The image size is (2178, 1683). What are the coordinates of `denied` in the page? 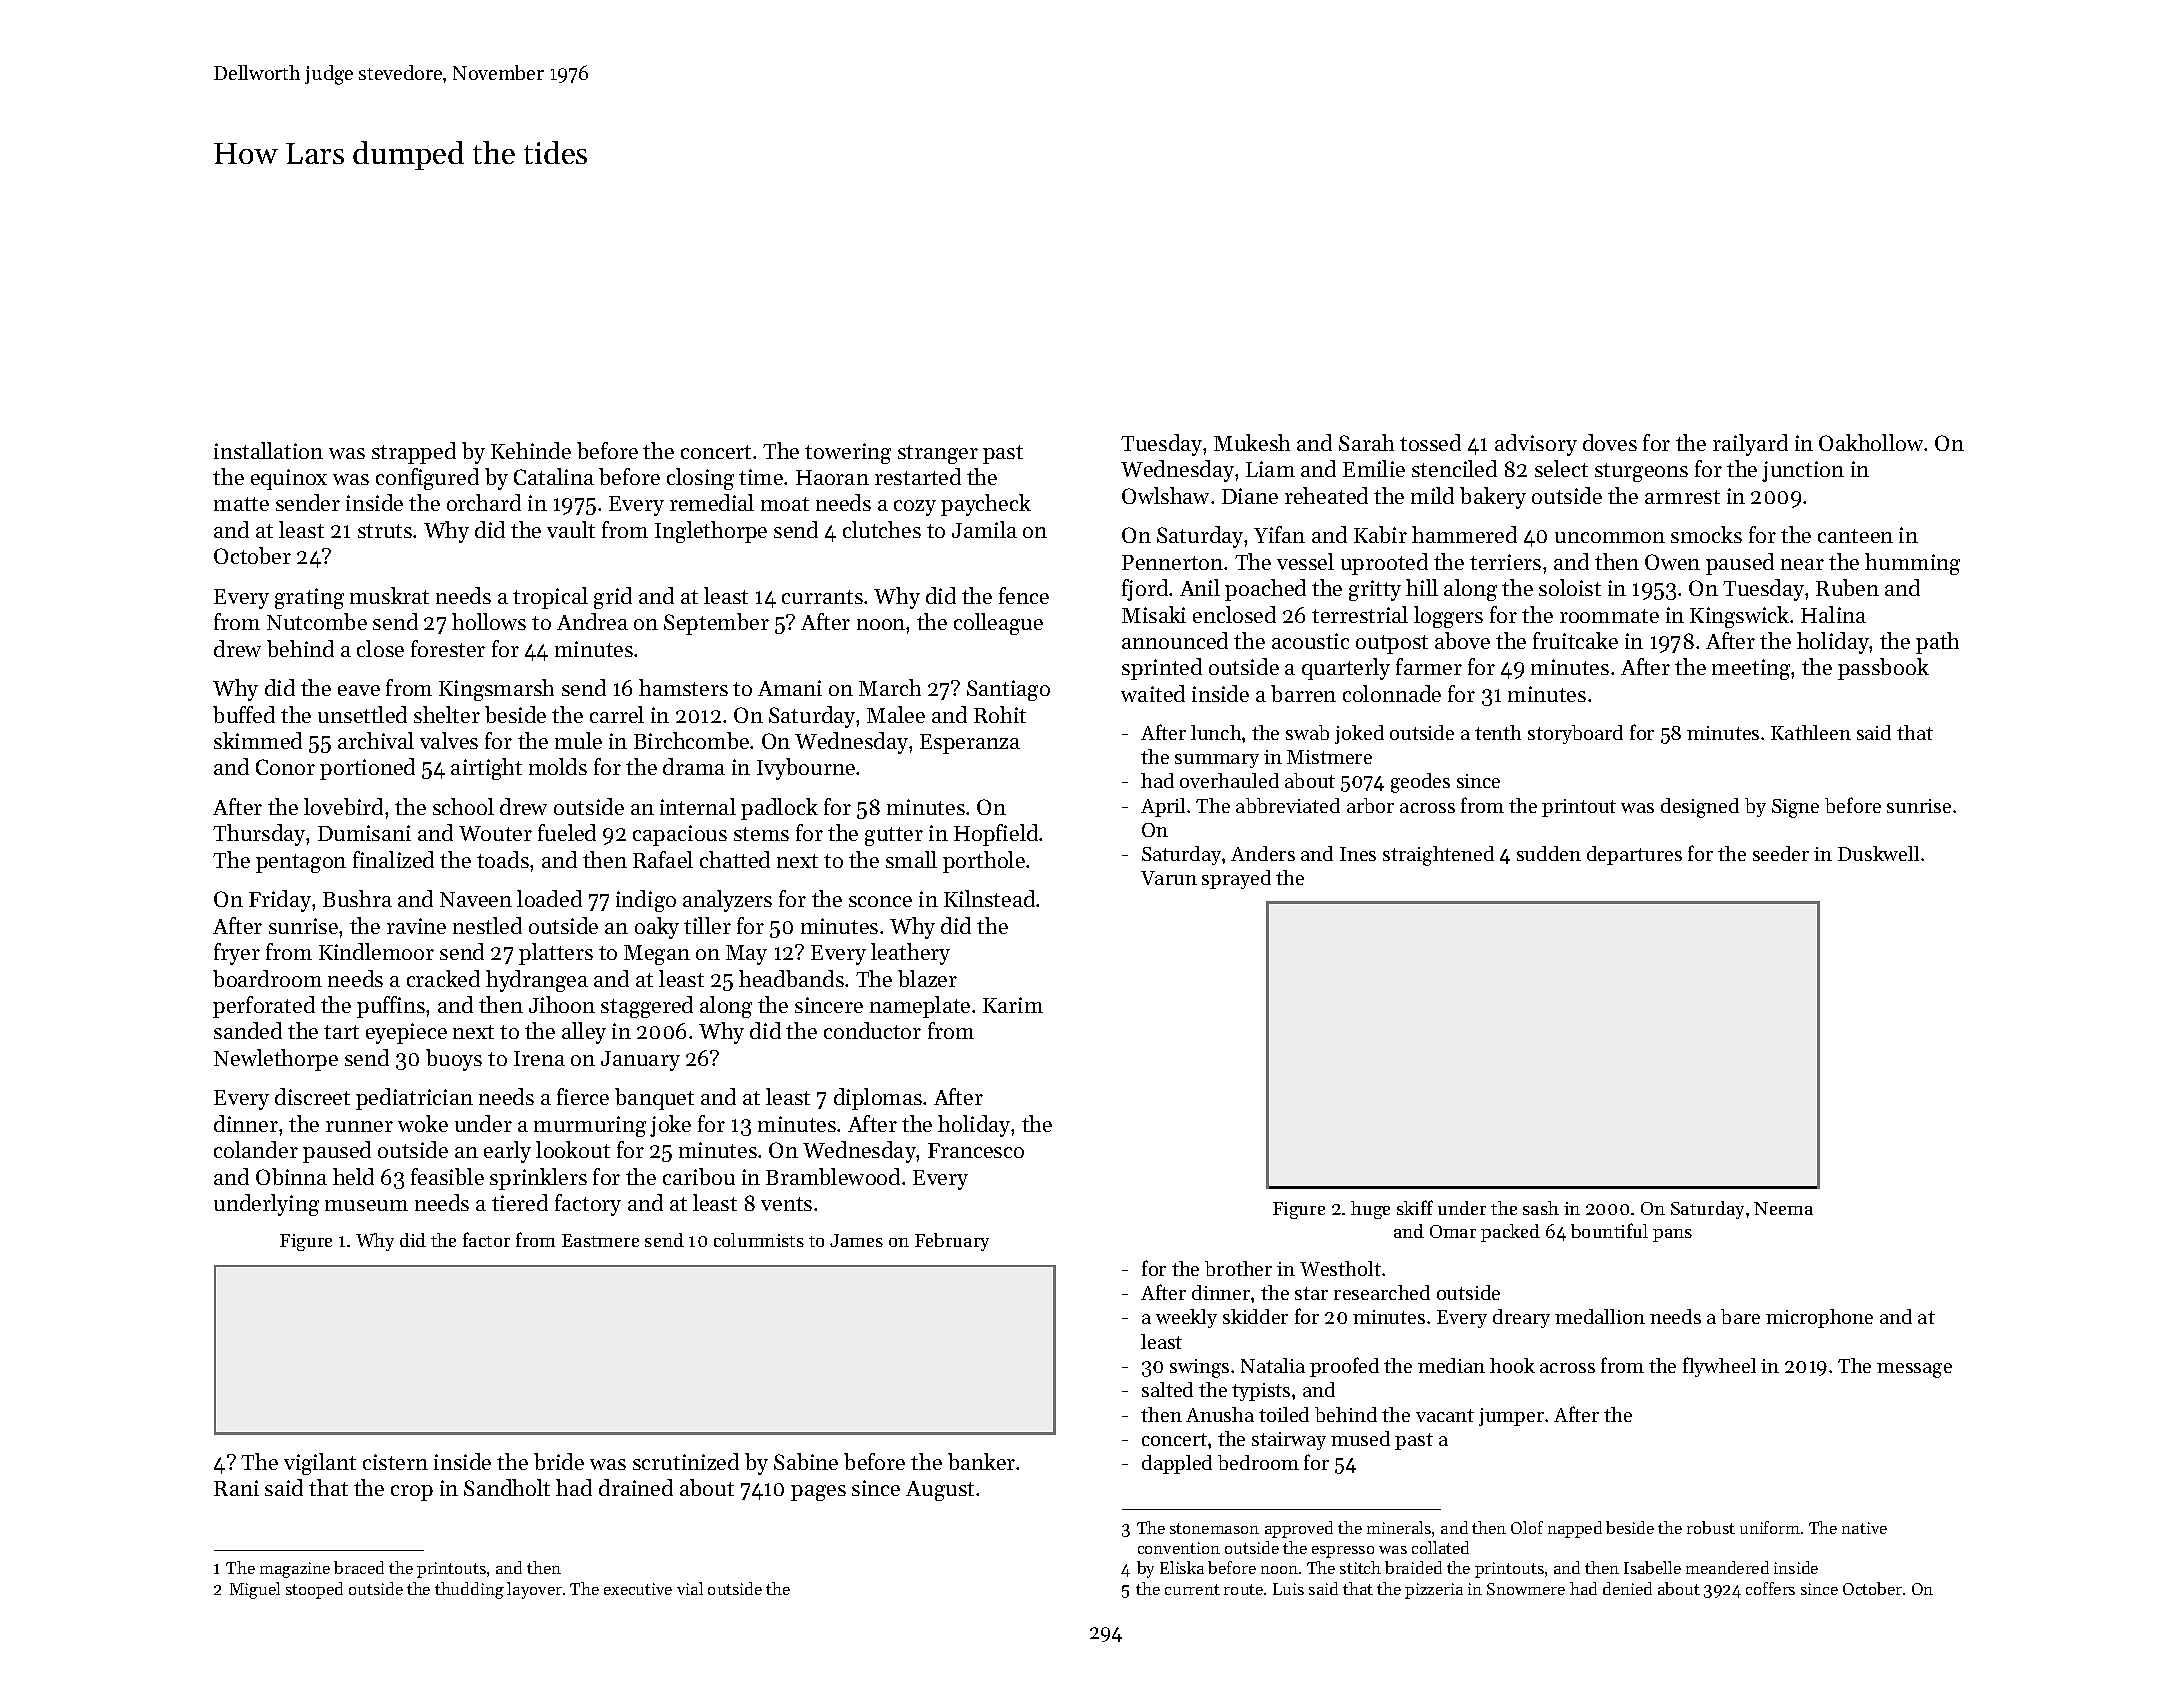 It's located at (1627, 1588).
